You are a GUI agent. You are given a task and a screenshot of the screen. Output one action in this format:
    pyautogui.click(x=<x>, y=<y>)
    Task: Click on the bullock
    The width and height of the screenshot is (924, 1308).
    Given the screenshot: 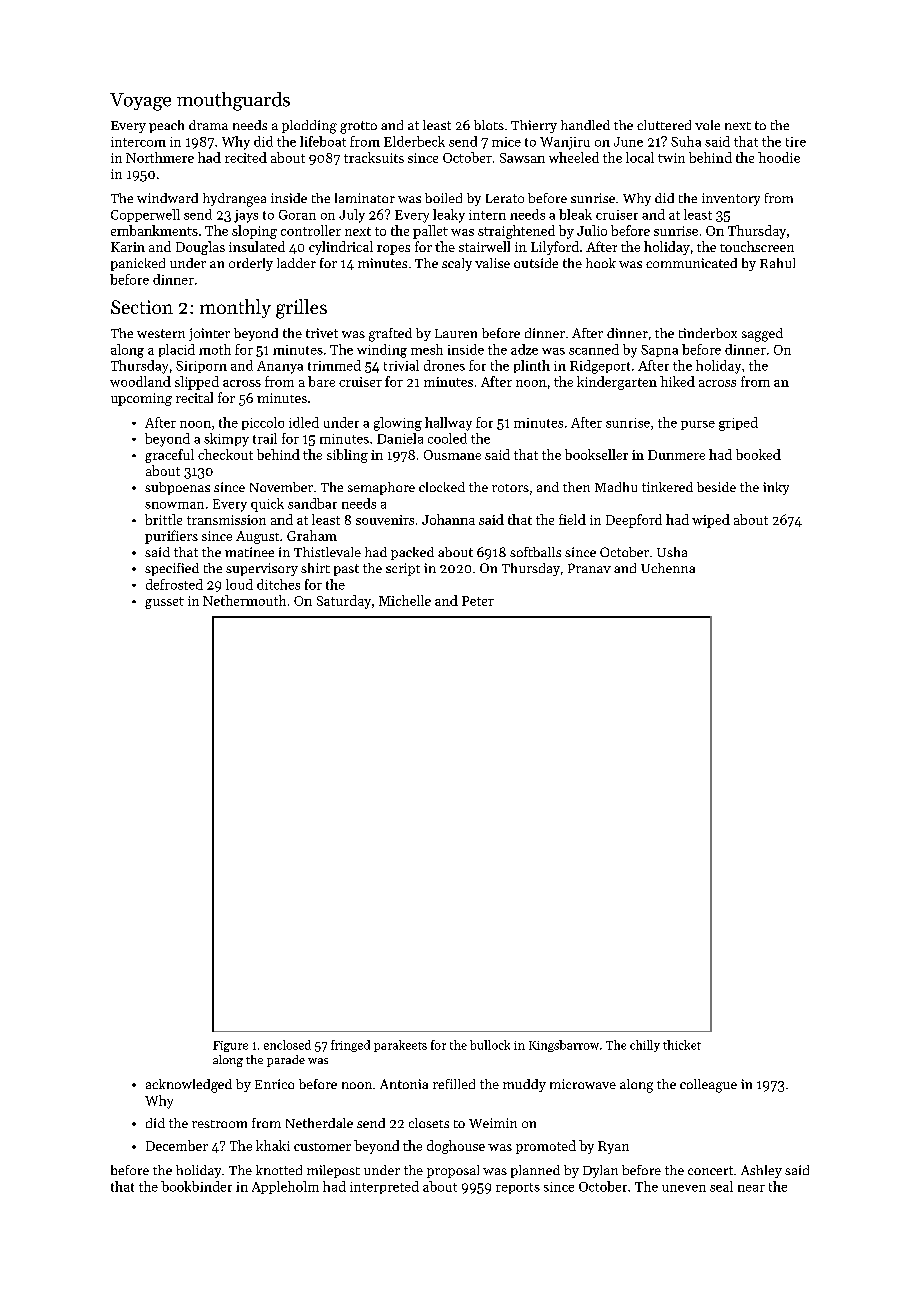 What is the action you would take?
    pyautogui.click(x=490, y=1045)
